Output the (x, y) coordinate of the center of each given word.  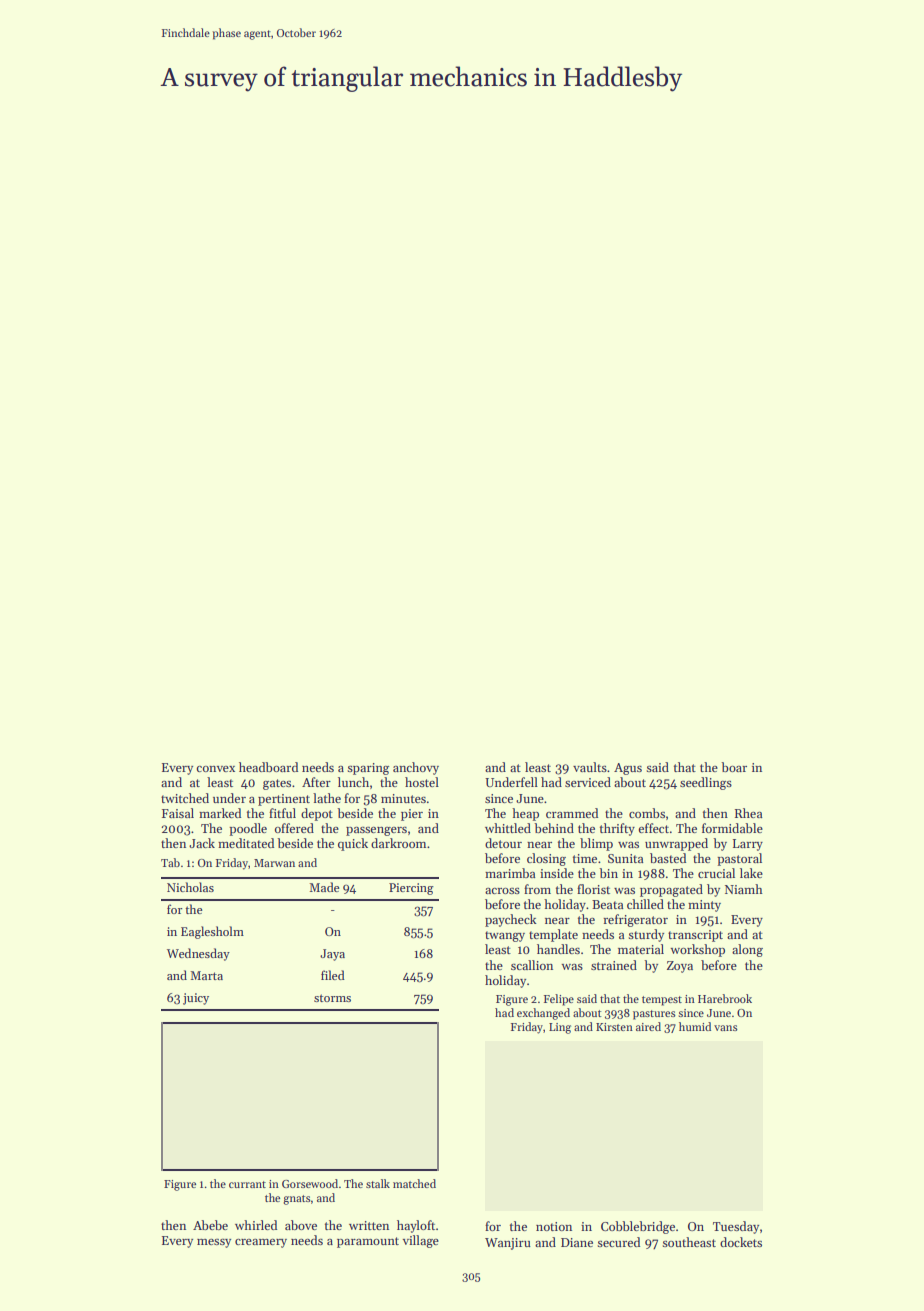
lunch (353, 782)
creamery (261, 1243)
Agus (628, 769)
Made (325, 887)
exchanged (543, 1014)
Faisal (178, 813)
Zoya (680, 967)
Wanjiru (508, 1244)
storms (332, 998)
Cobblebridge (638, 1227)
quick (353, 844)
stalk (378, 1183)
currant (247, 1184)
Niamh (744, 889)
